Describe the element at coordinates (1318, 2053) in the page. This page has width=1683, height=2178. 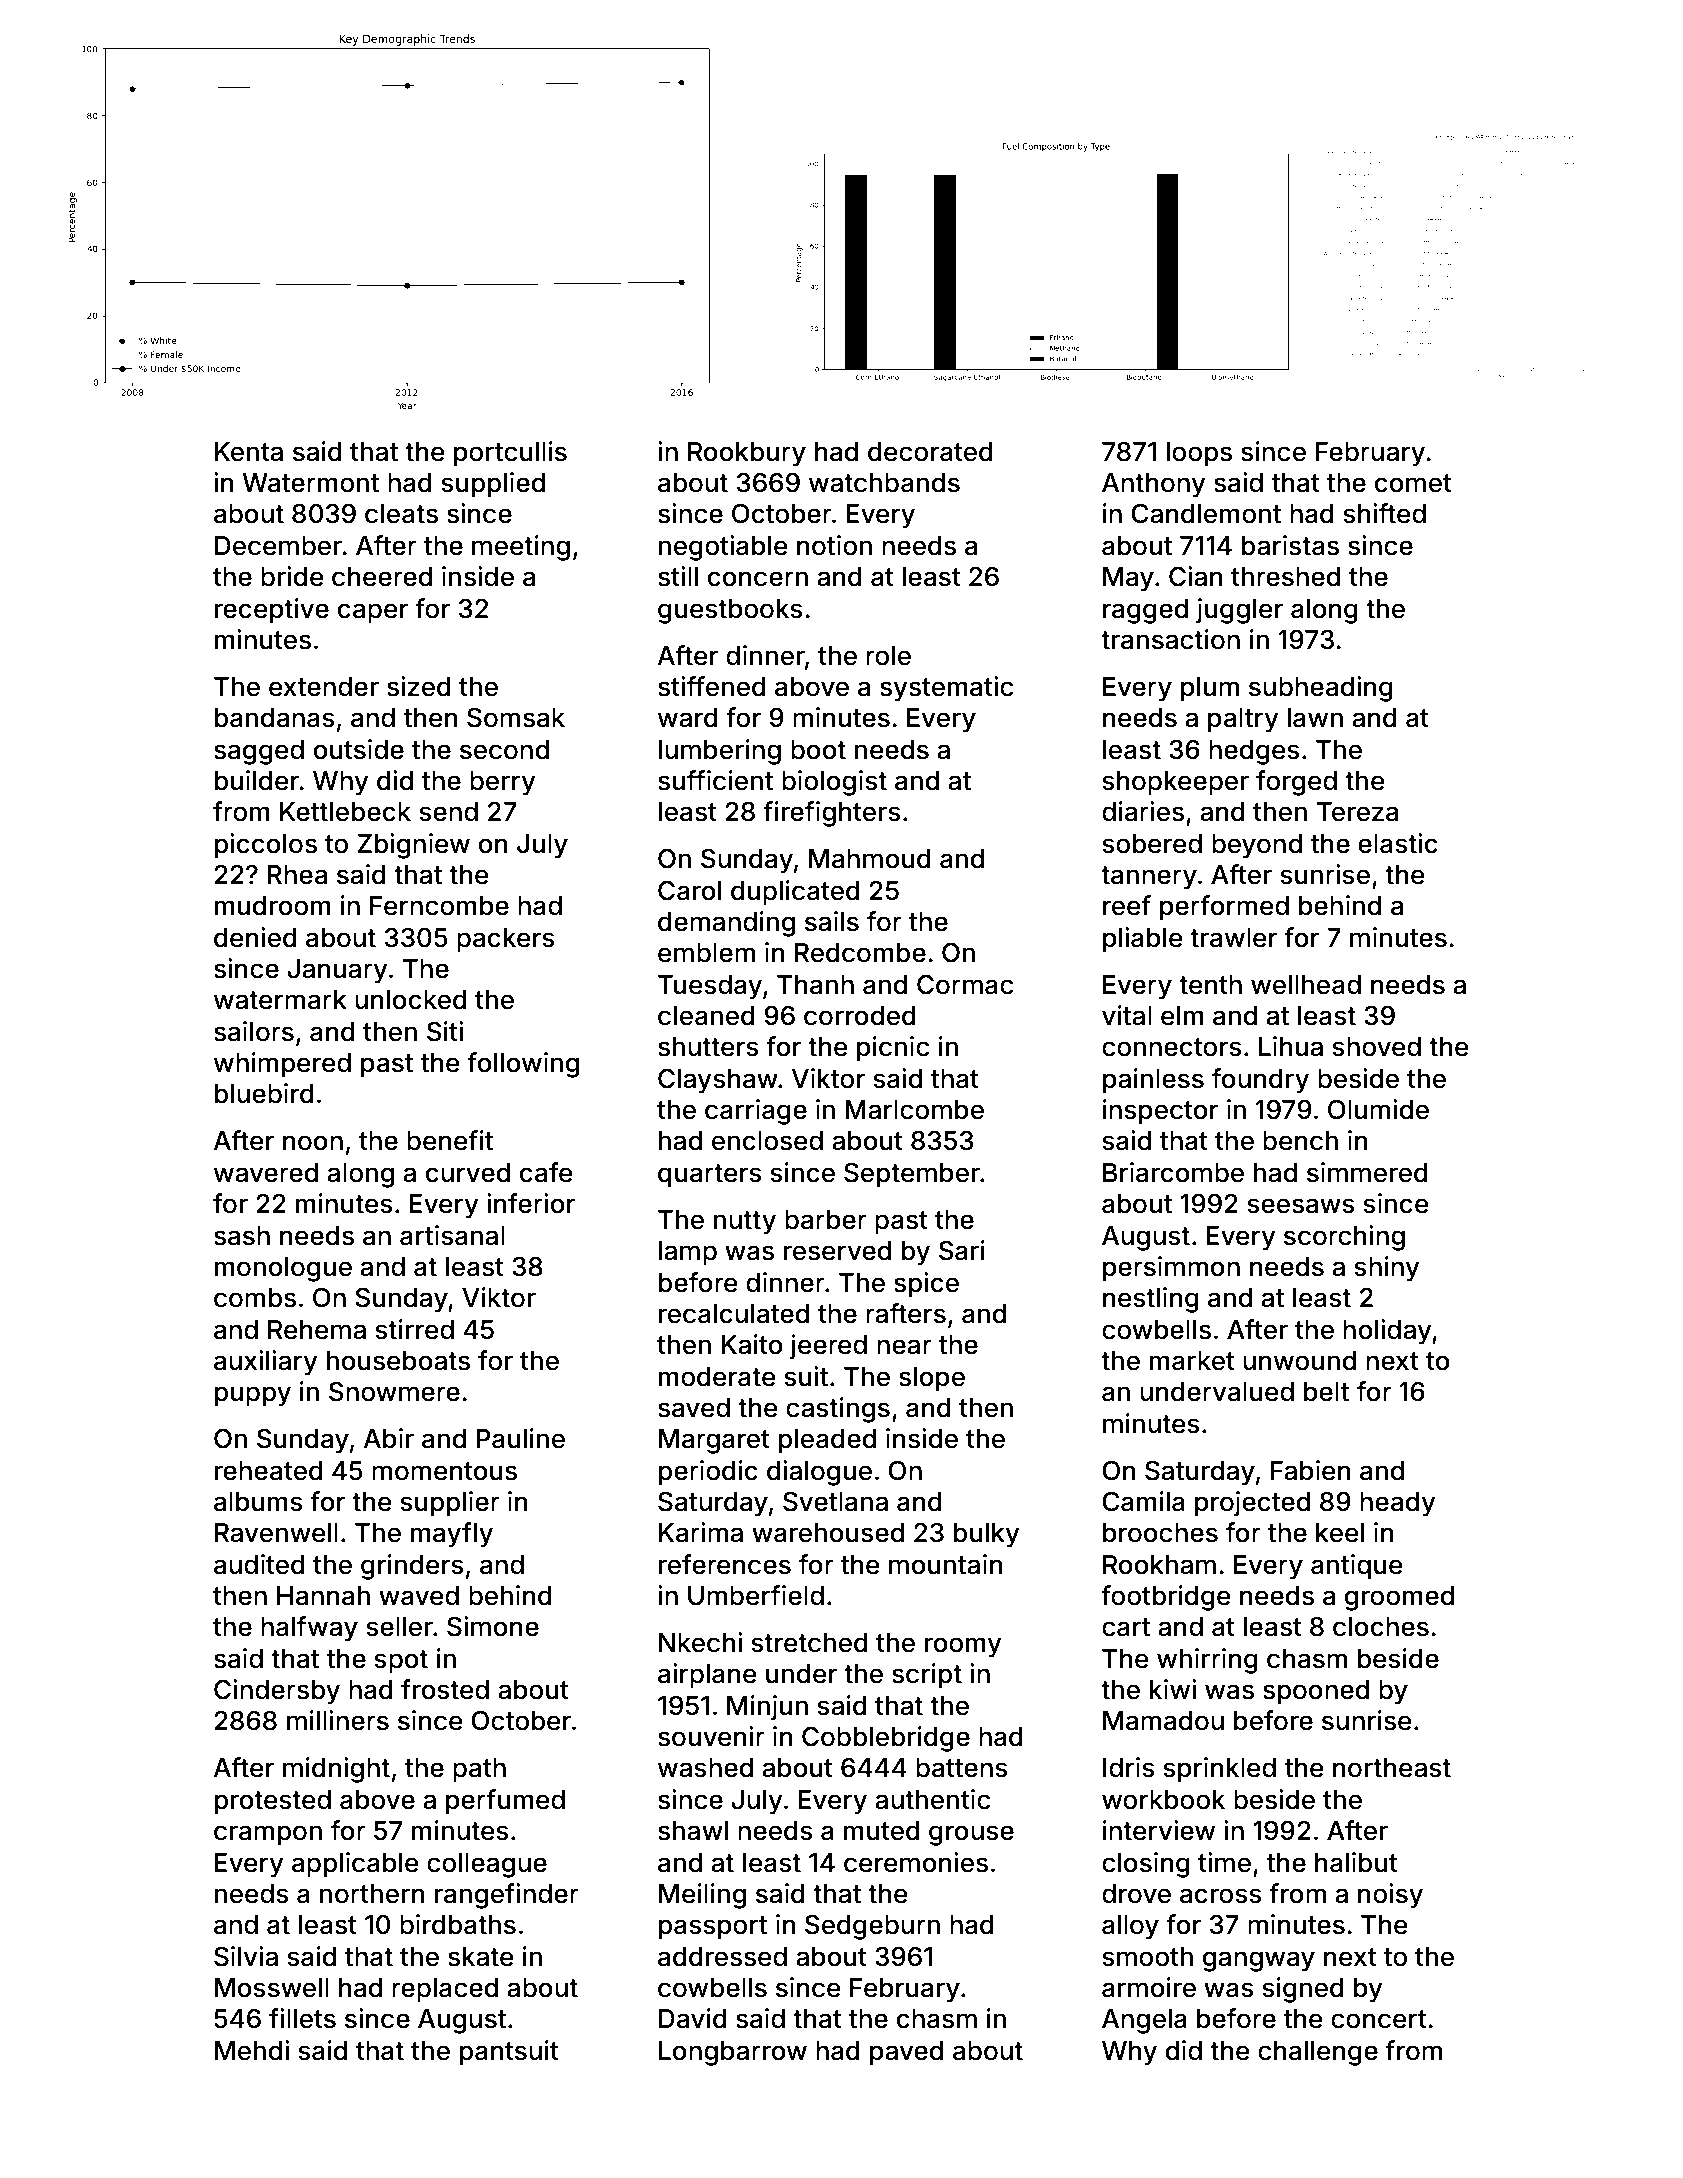
I see `challenge` at that location.
